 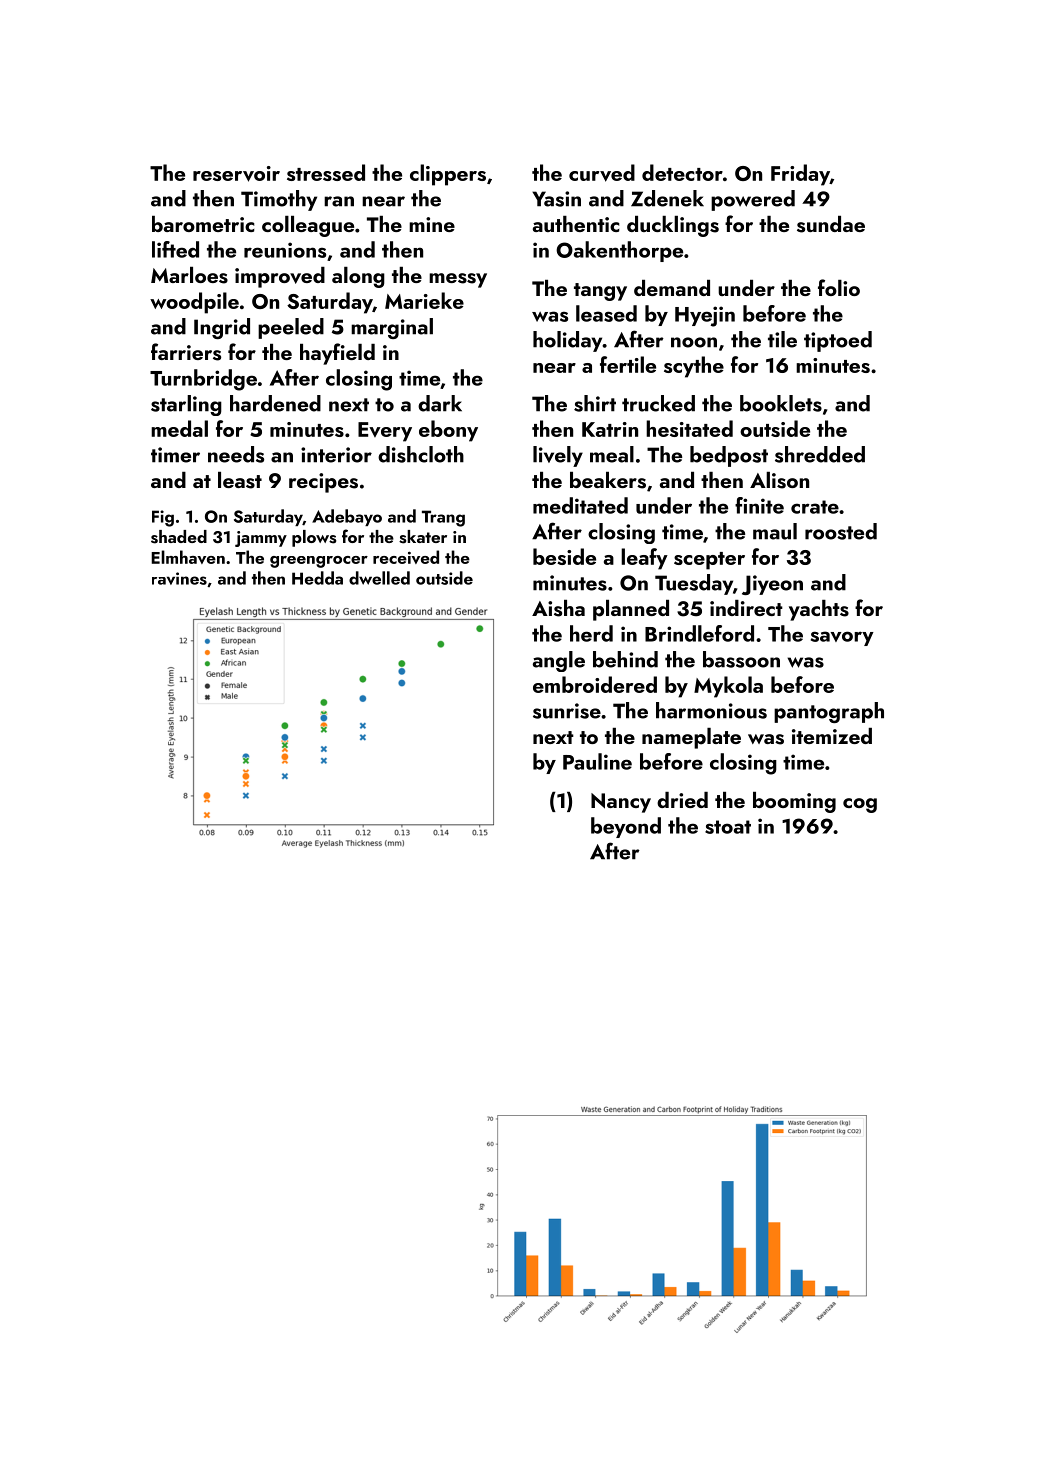 What do you see at coordinates (621, 803) in the image?
I see `Nancy` at bounding box center [621, 803].
